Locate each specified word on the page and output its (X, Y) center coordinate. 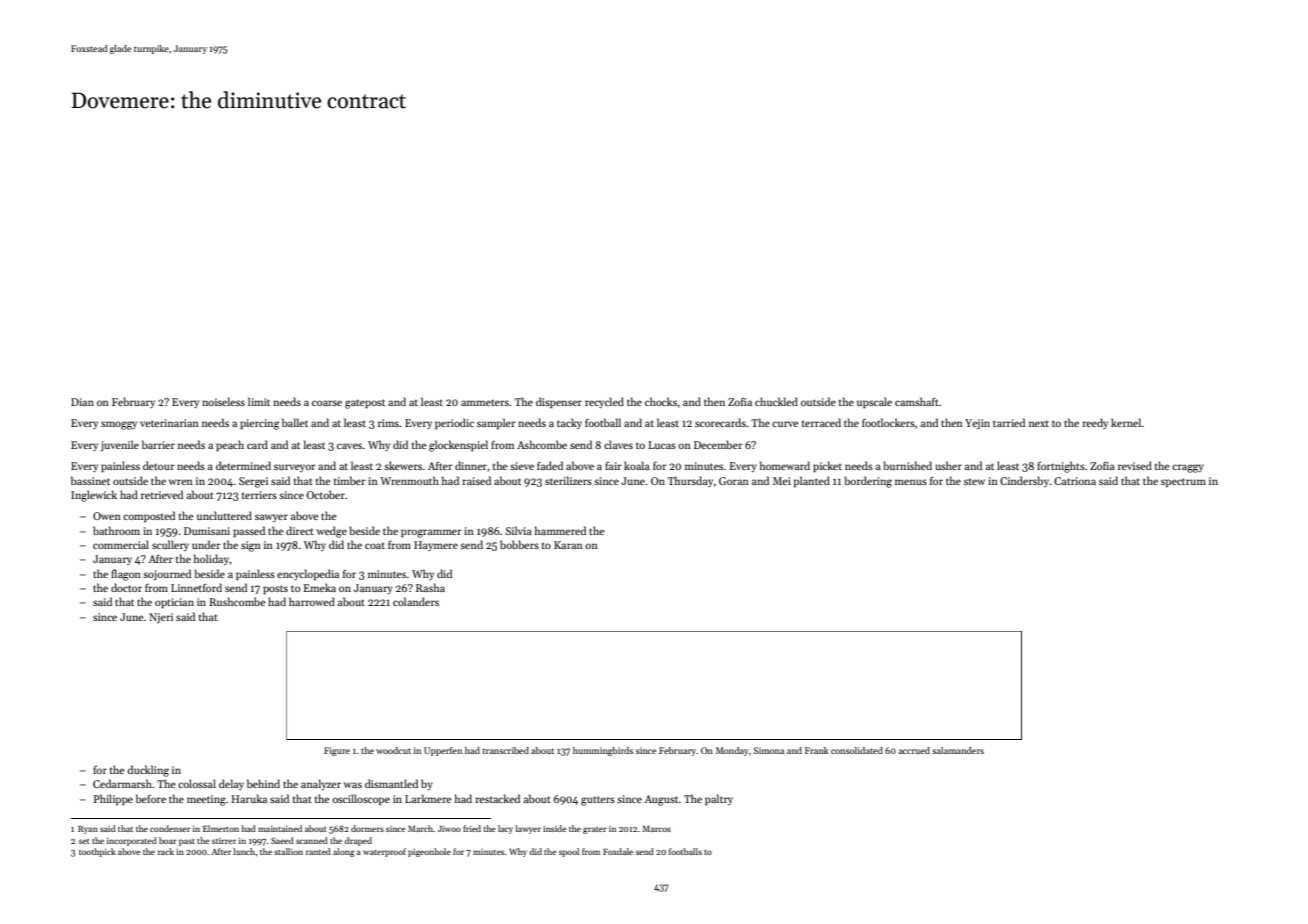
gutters (598, 801)
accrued (914, 750)
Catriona (1075, 481)
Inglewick (94, 496)
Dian (82, 402)
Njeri (161, 618)
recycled (604, 402)
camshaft (917, 401)
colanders (416, 601)
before (151, 798)
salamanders (958, 750)
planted (812, 481)
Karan (568, 545)
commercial (121, 544)
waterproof (384, 852)
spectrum (1183, 482)
